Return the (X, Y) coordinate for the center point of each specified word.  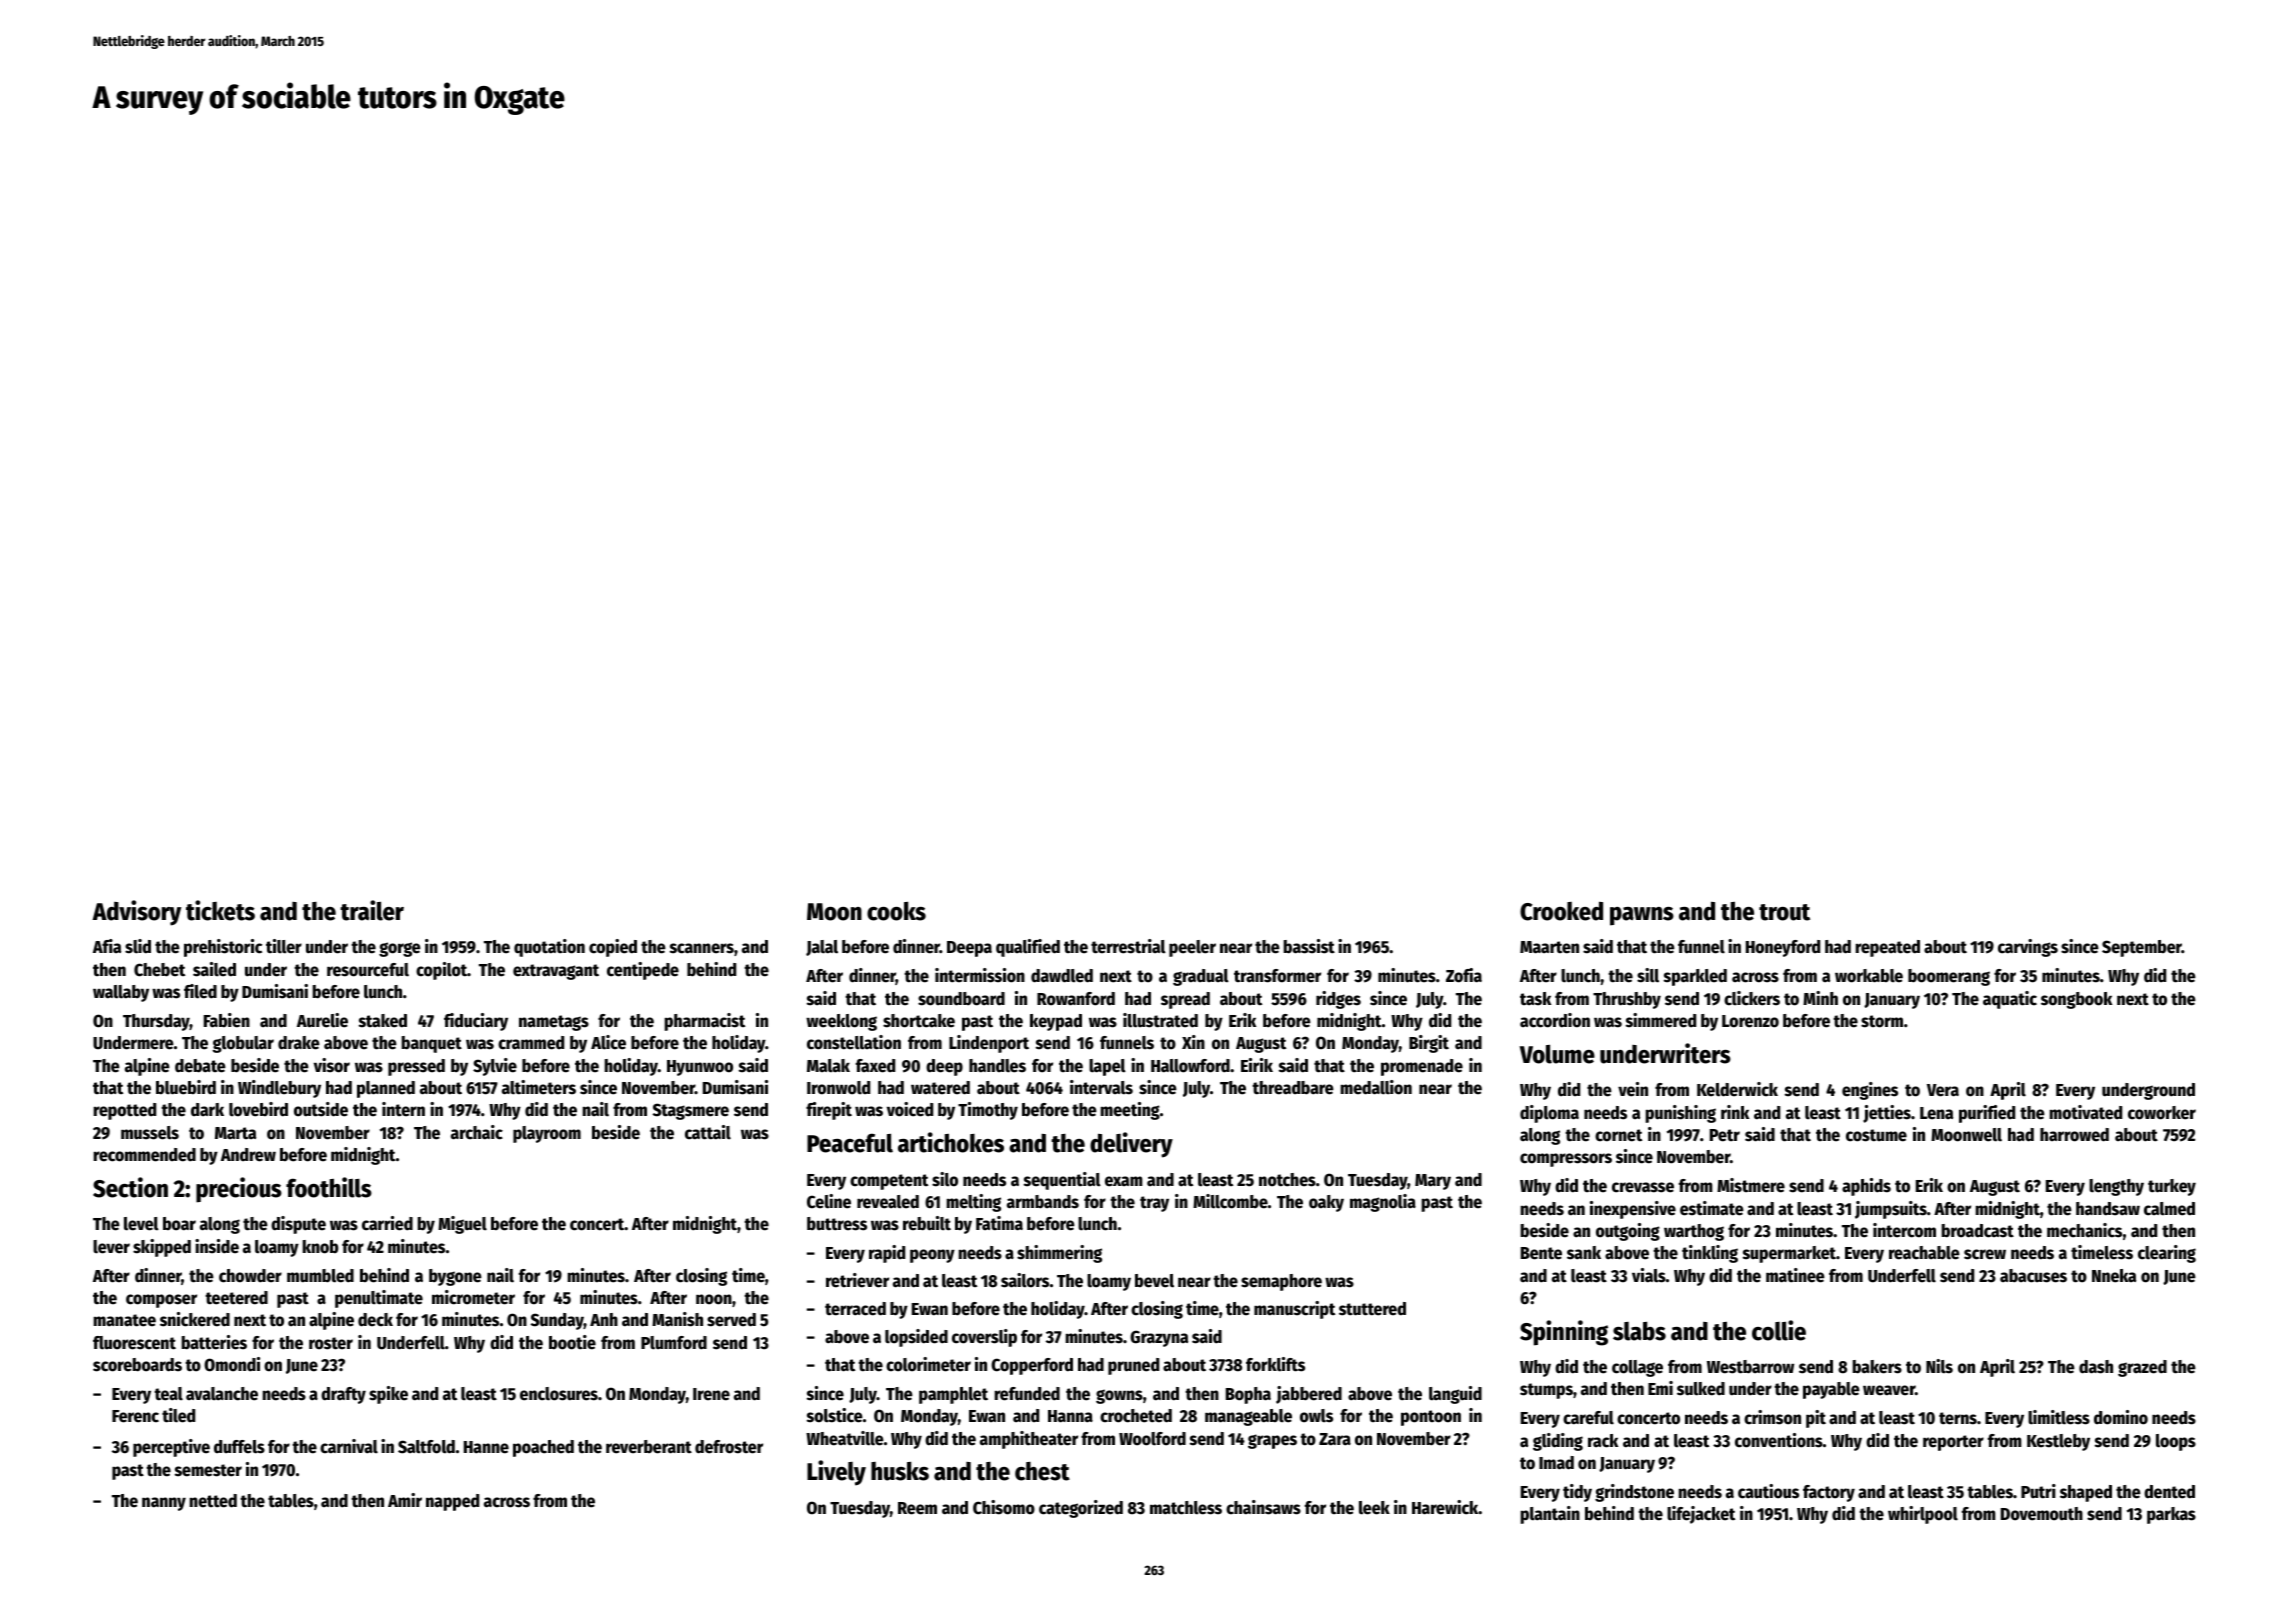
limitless (2059, 1417)
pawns (1642, 916)
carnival (349, 1446)
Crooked (1561, 911)
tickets (220, 910)
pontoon (1431, 1418)
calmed (2169, 1209)
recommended (144, 1155)
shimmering (1059, 1254)
